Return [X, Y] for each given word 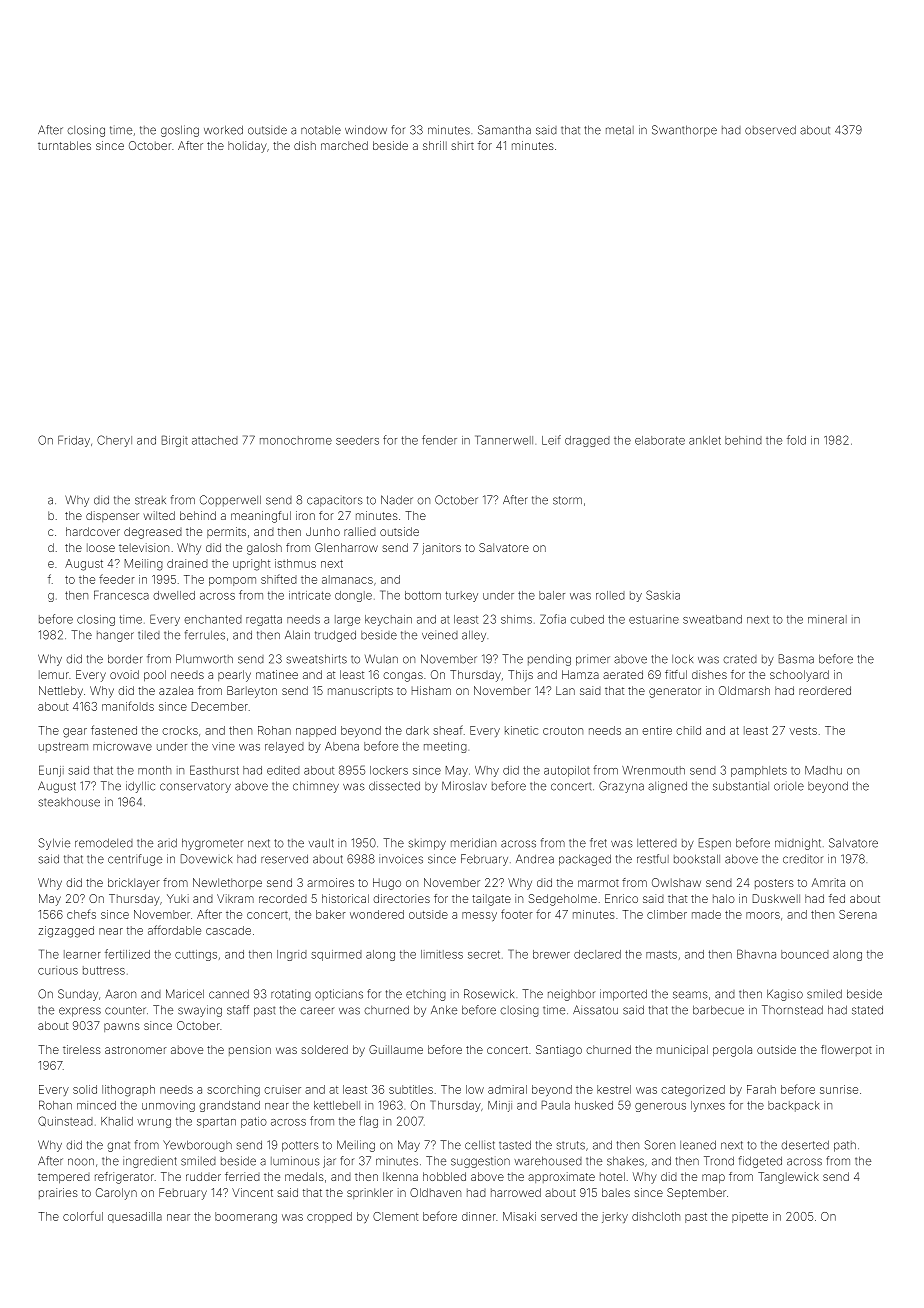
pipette [750, 1217]
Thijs [520, 676]
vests [803, 731]
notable [321, 130]
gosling [180, 131]
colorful [83, 1216]
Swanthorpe [684, 131]
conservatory [195, 787]
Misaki [519, 1216]
